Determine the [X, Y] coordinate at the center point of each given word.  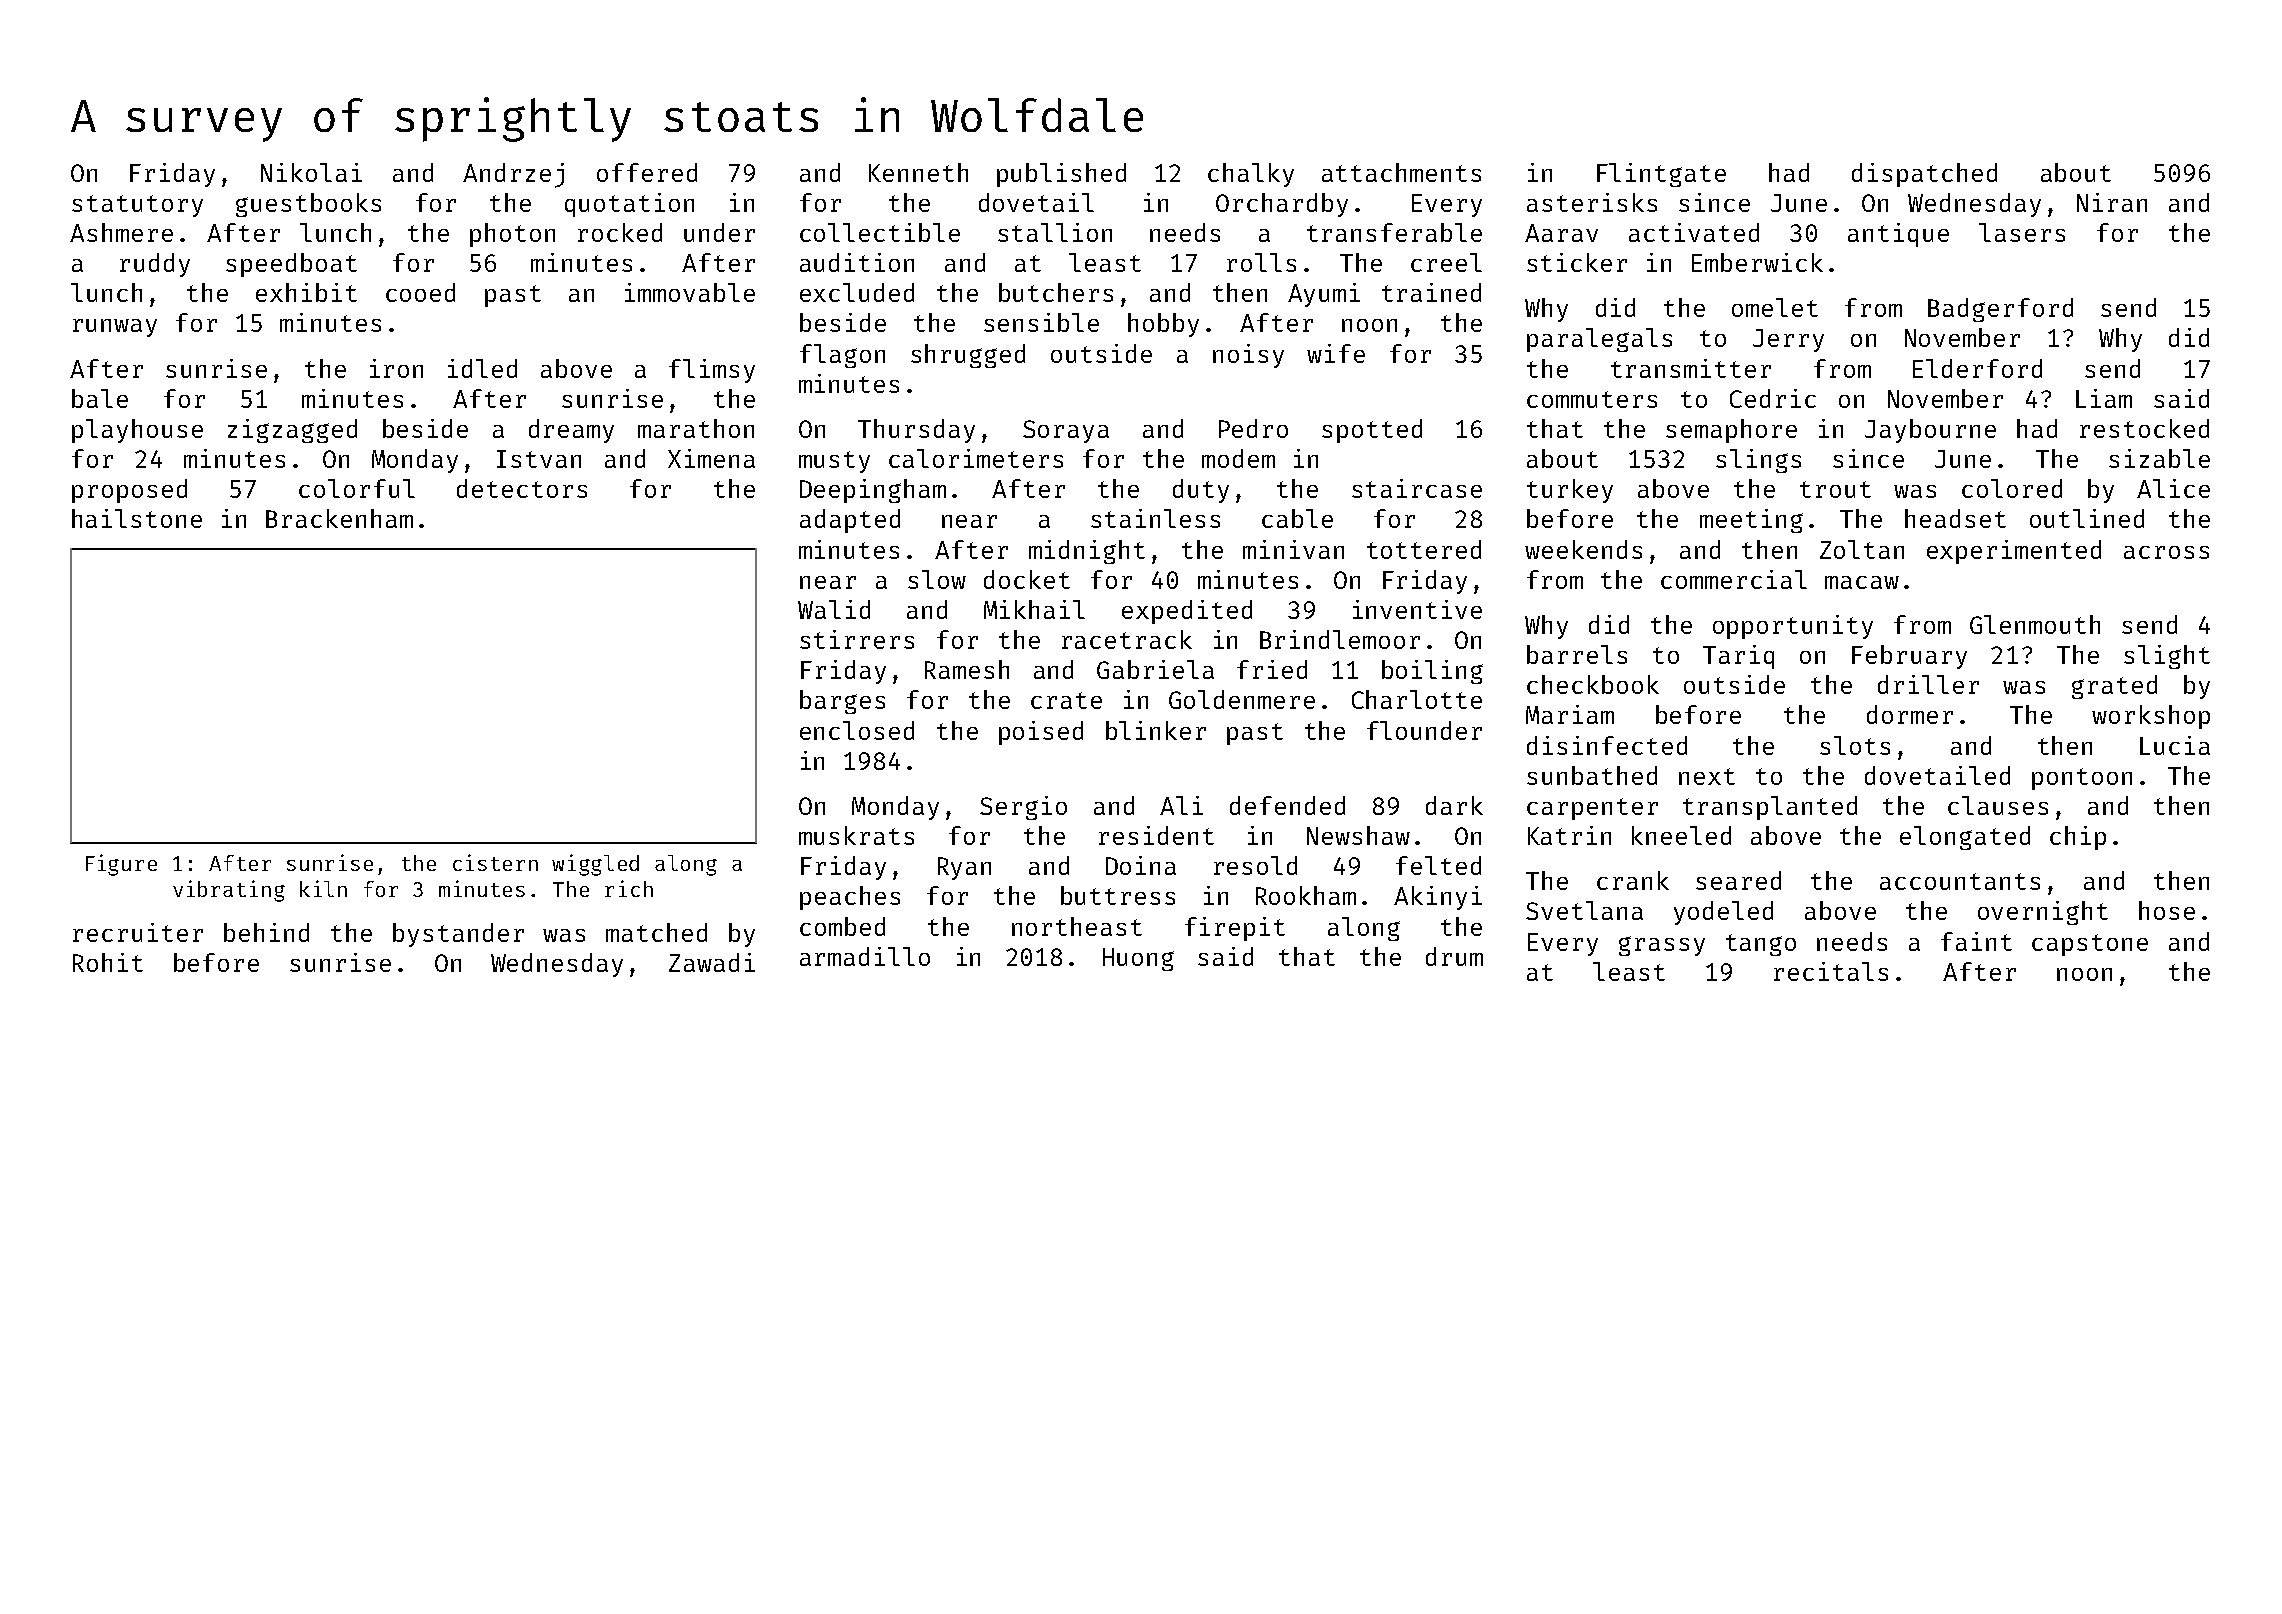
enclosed [857, 730]
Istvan [539, 459]
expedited [1187, 612]
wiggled [595, 865]
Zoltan [1862, 549]
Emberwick [1757, 262]
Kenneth [918, 172]
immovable [690, 292]
